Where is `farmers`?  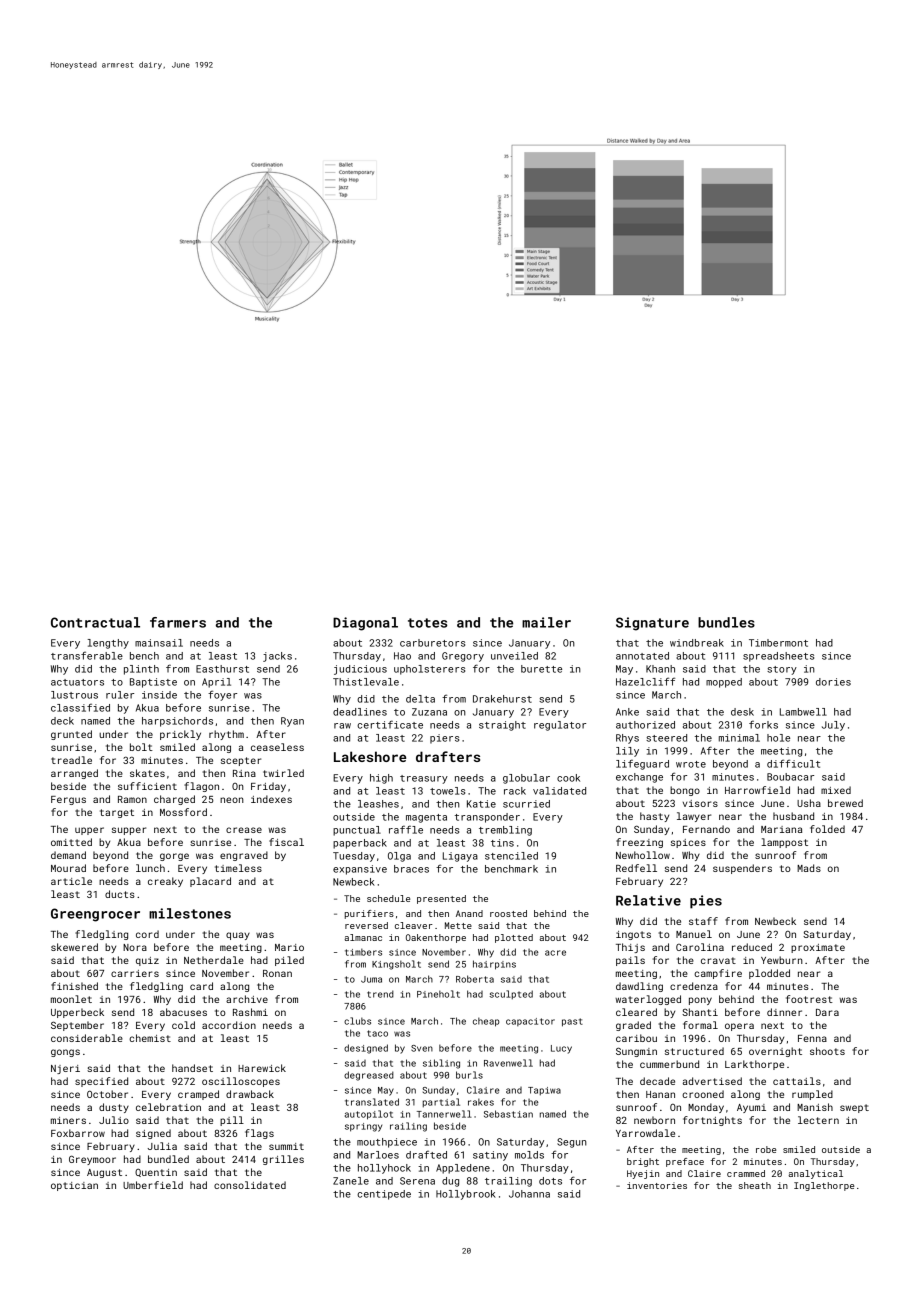 farmers is located at coordinates (178, 622).
